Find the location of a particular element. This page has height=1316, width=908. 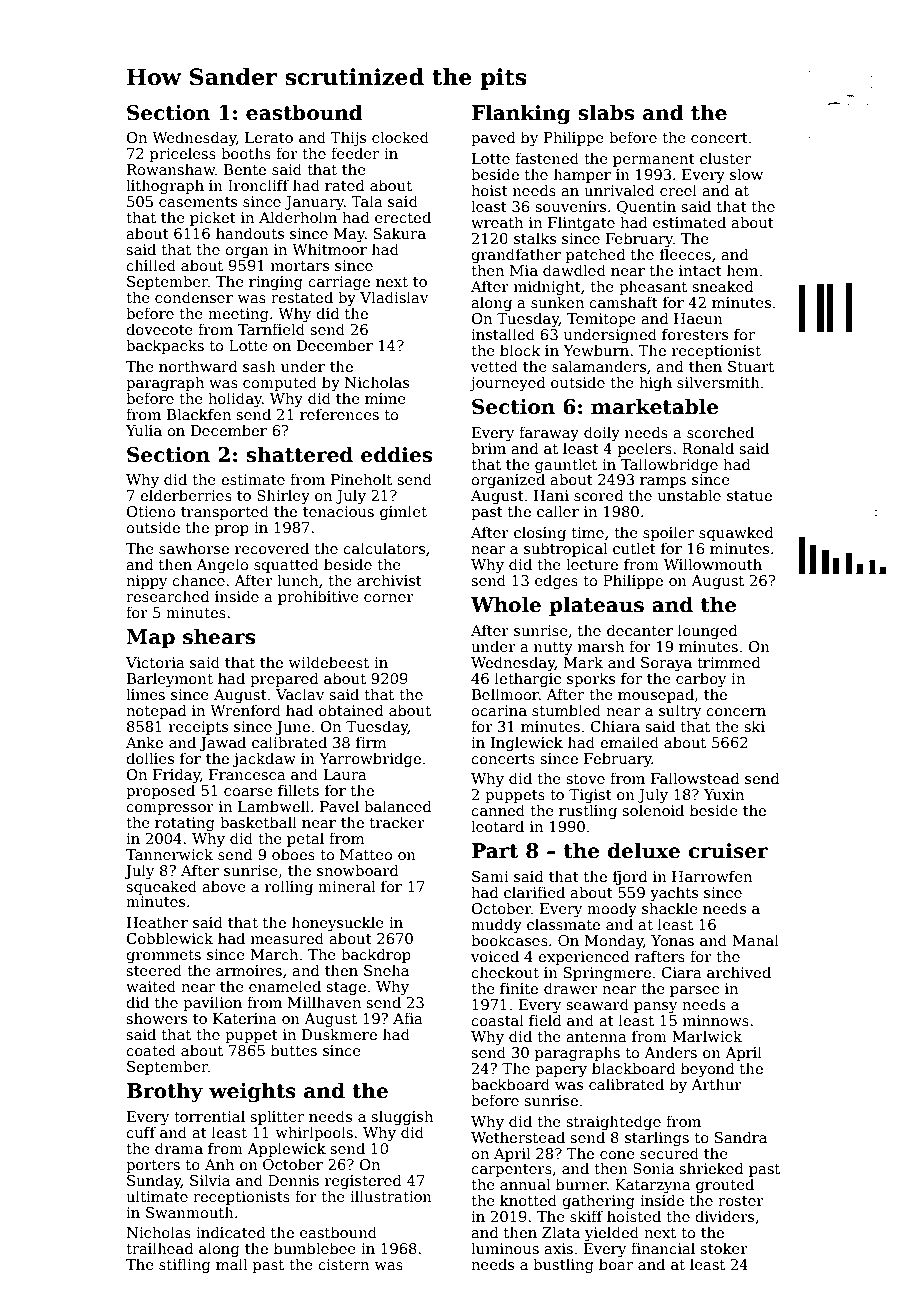

installed is located at coordinates (503, 334).
